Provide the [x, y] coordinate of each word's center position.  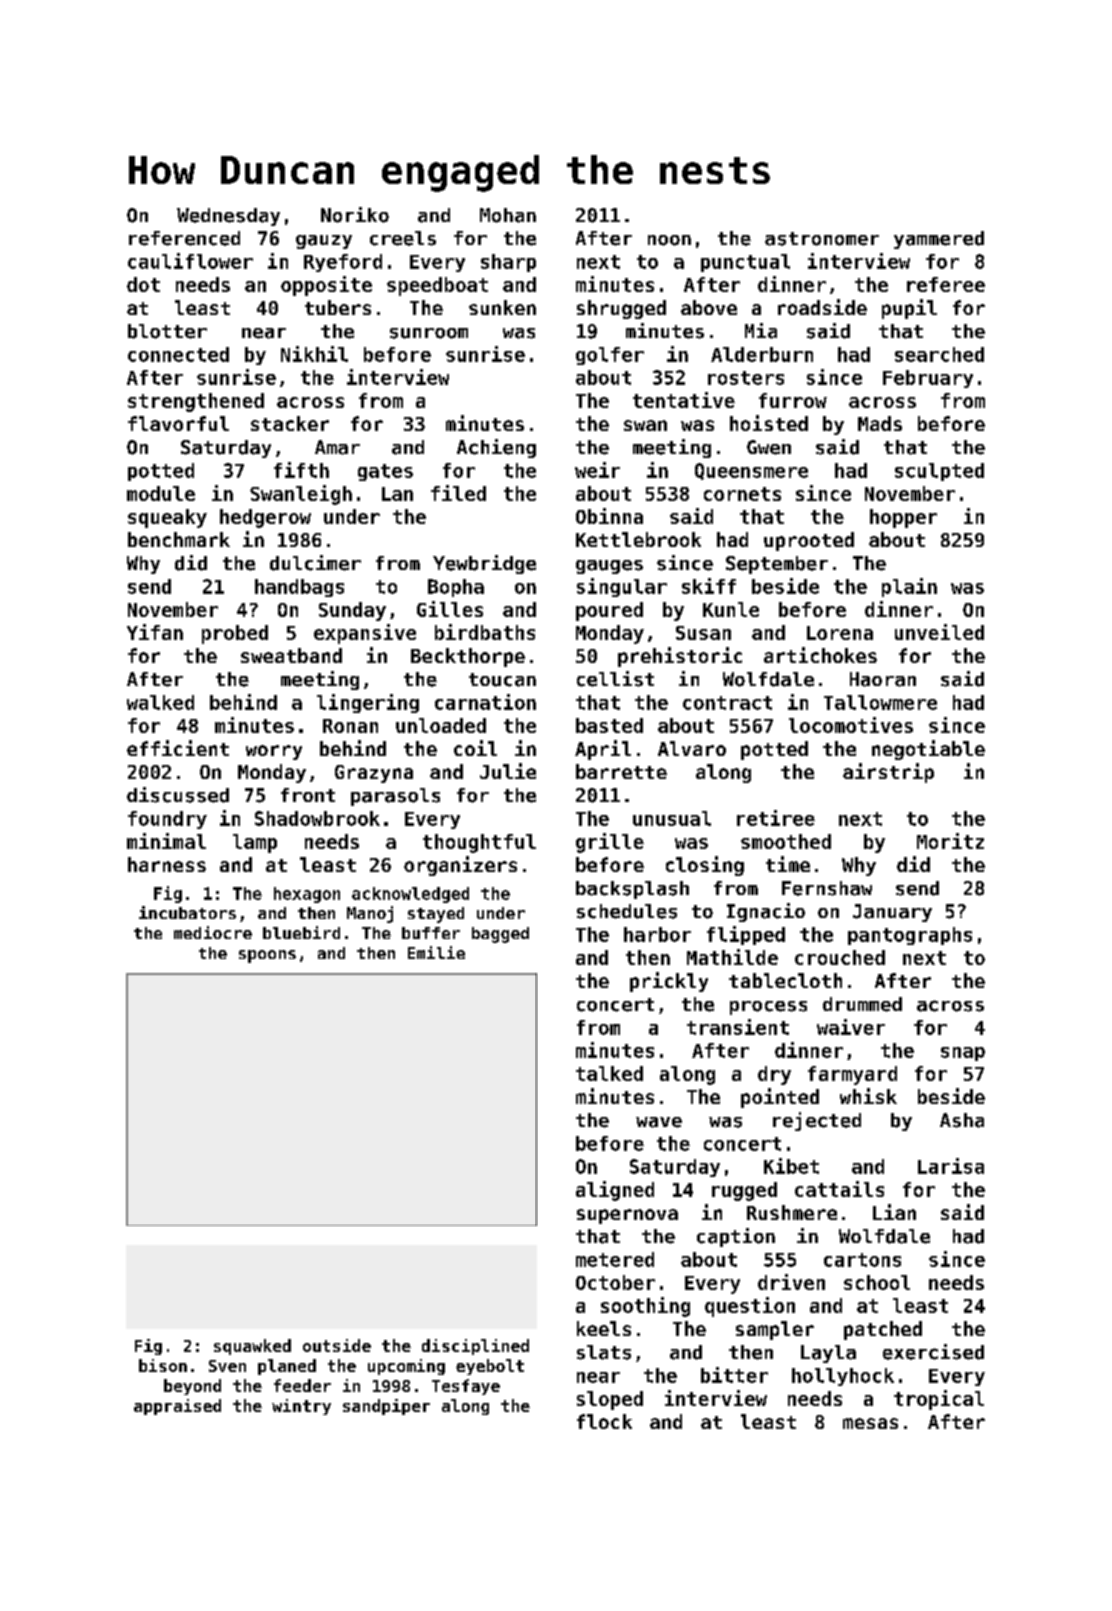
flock [604, 1421]
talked [609, 1073]
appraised [177, 1407]
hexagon [307, 895]
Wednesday [228, 217]
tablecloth [785, 980]
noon [669, 240]
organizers [460, 866]
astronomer [822, 239]
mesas [870, 1423]
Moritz [950, 841]
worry [274, 752]
